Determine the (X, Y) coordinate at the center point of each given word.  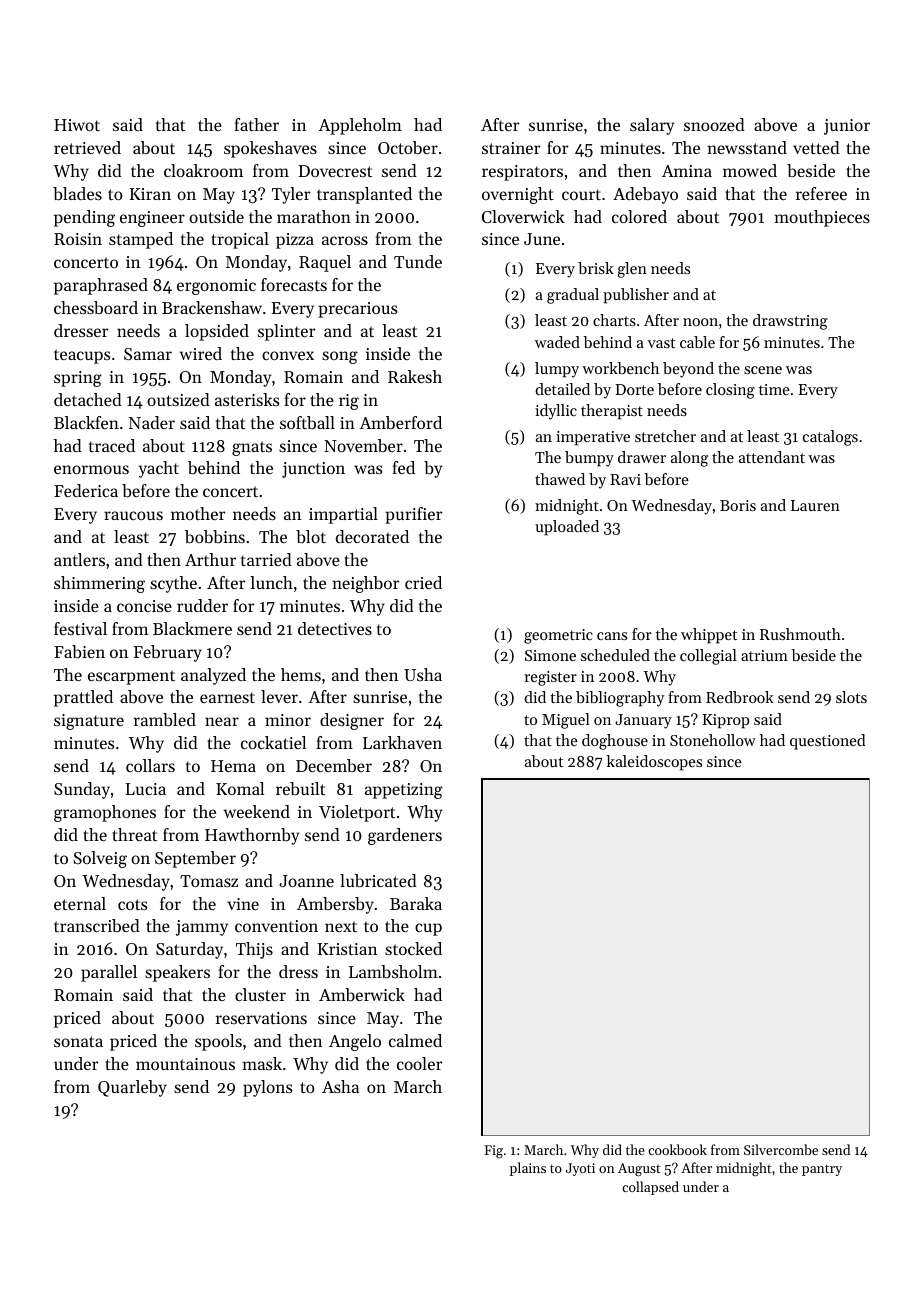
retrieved (87, 147)
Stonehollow (713, 740)
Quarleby (132, 1088)
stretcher (665, 436)
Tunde (418, 261)
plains (528, 1169)
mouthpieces (822, 218)
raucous (133, 515)
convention (276, 926)
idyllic (556, 412)
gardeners (405, 836)
